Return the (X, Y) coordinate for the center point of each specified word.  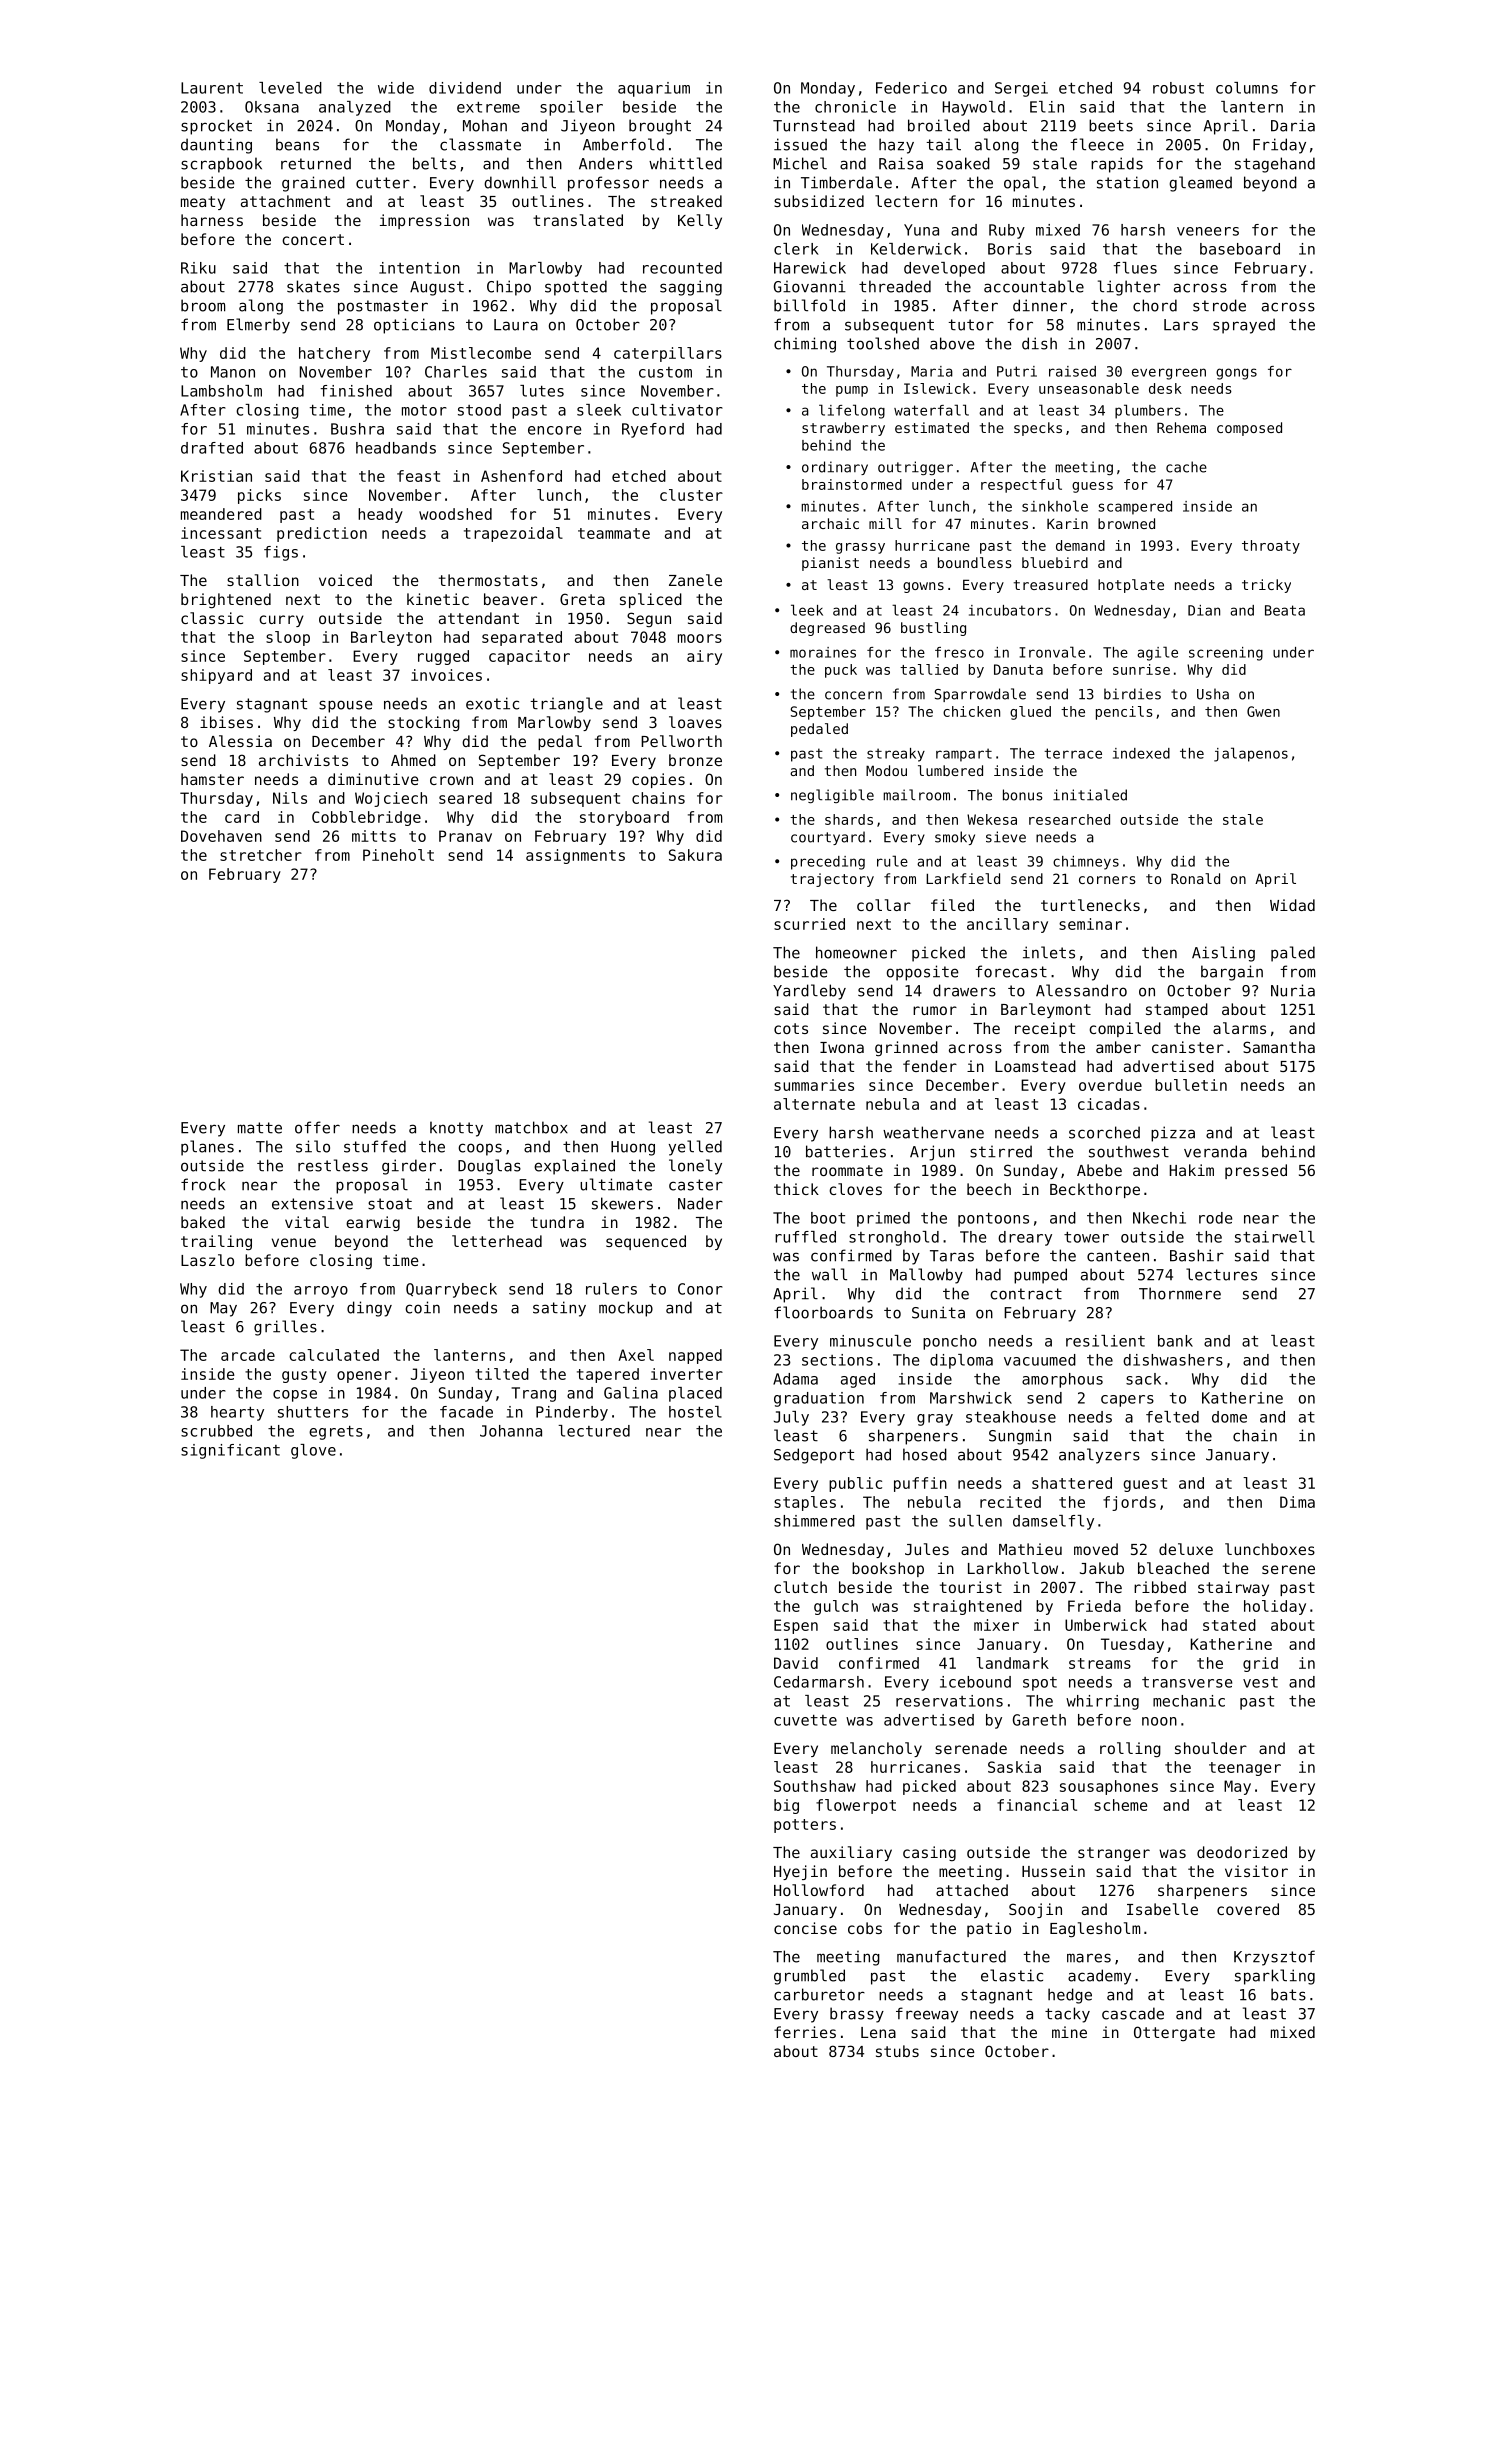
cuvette (805, 1720)
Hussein (1053, 1871)
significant (230, 1451)
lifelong (852, 411)
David (796, 1663)
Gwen (1263, 711)
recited (1010, 1502)
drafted (212, 448)
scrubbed (216, 1431)
